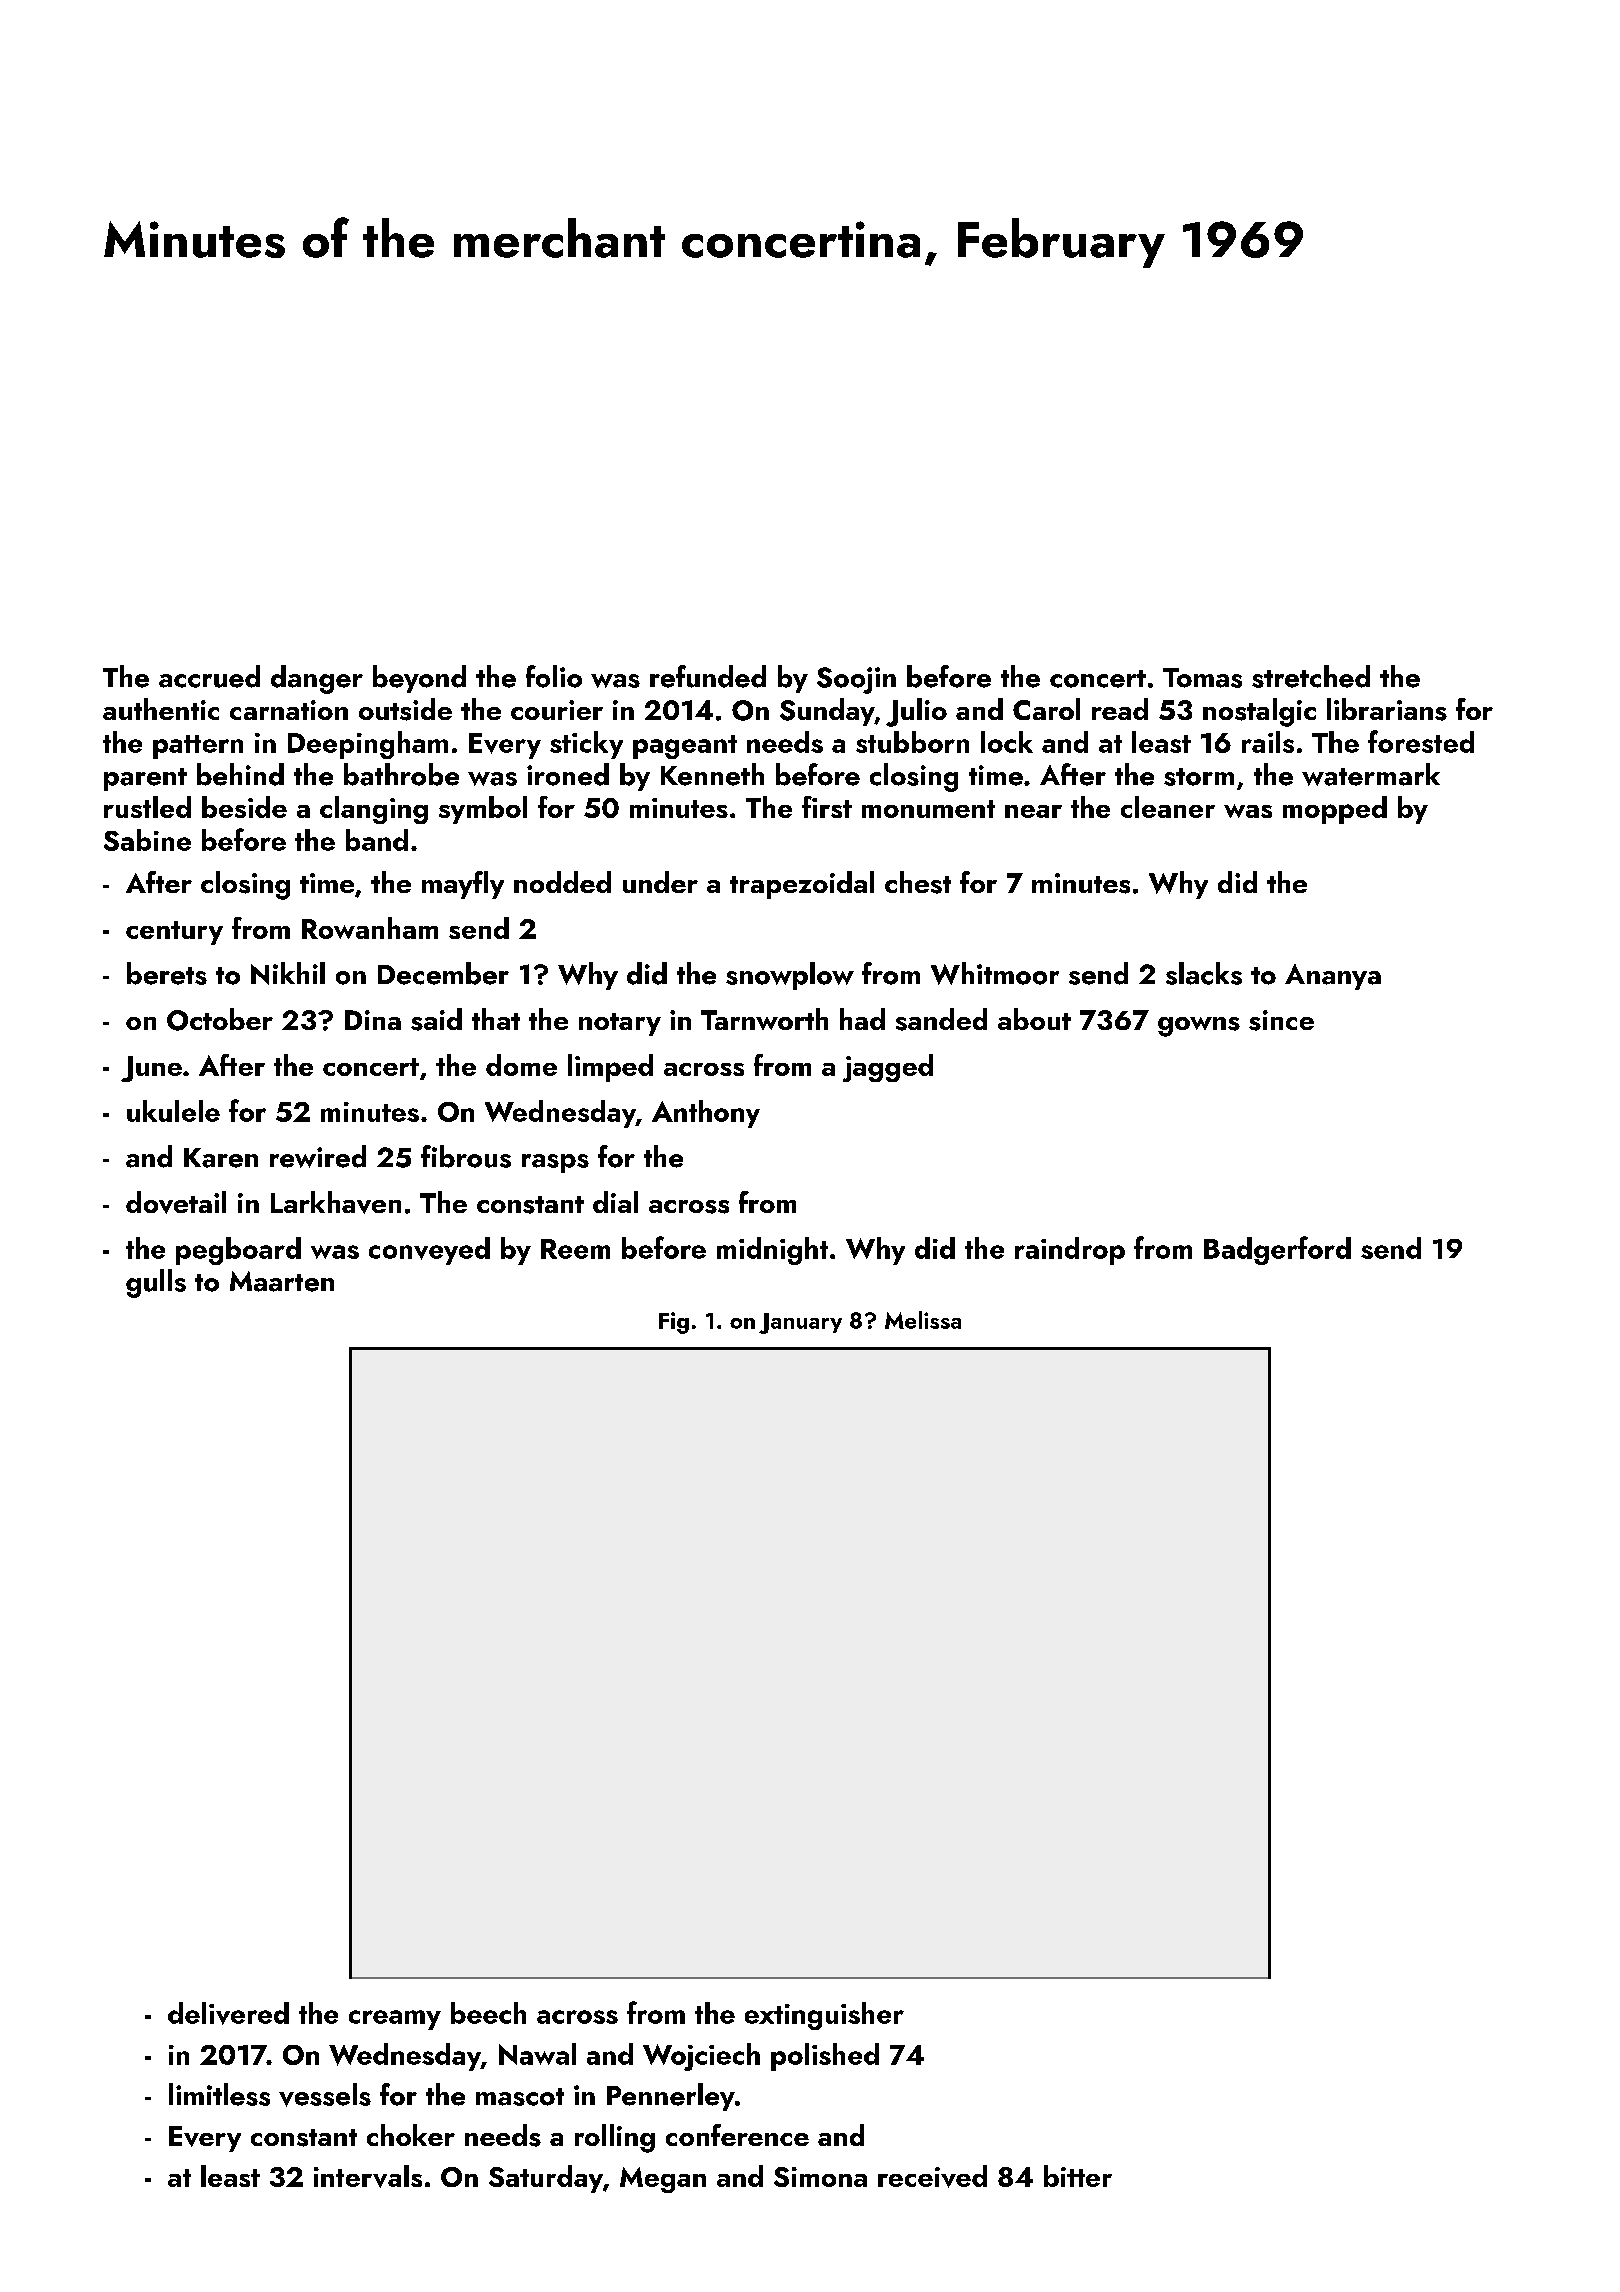 This document has width=1620, height=2292. I want to click on bitter, so click(1078, 2176).
